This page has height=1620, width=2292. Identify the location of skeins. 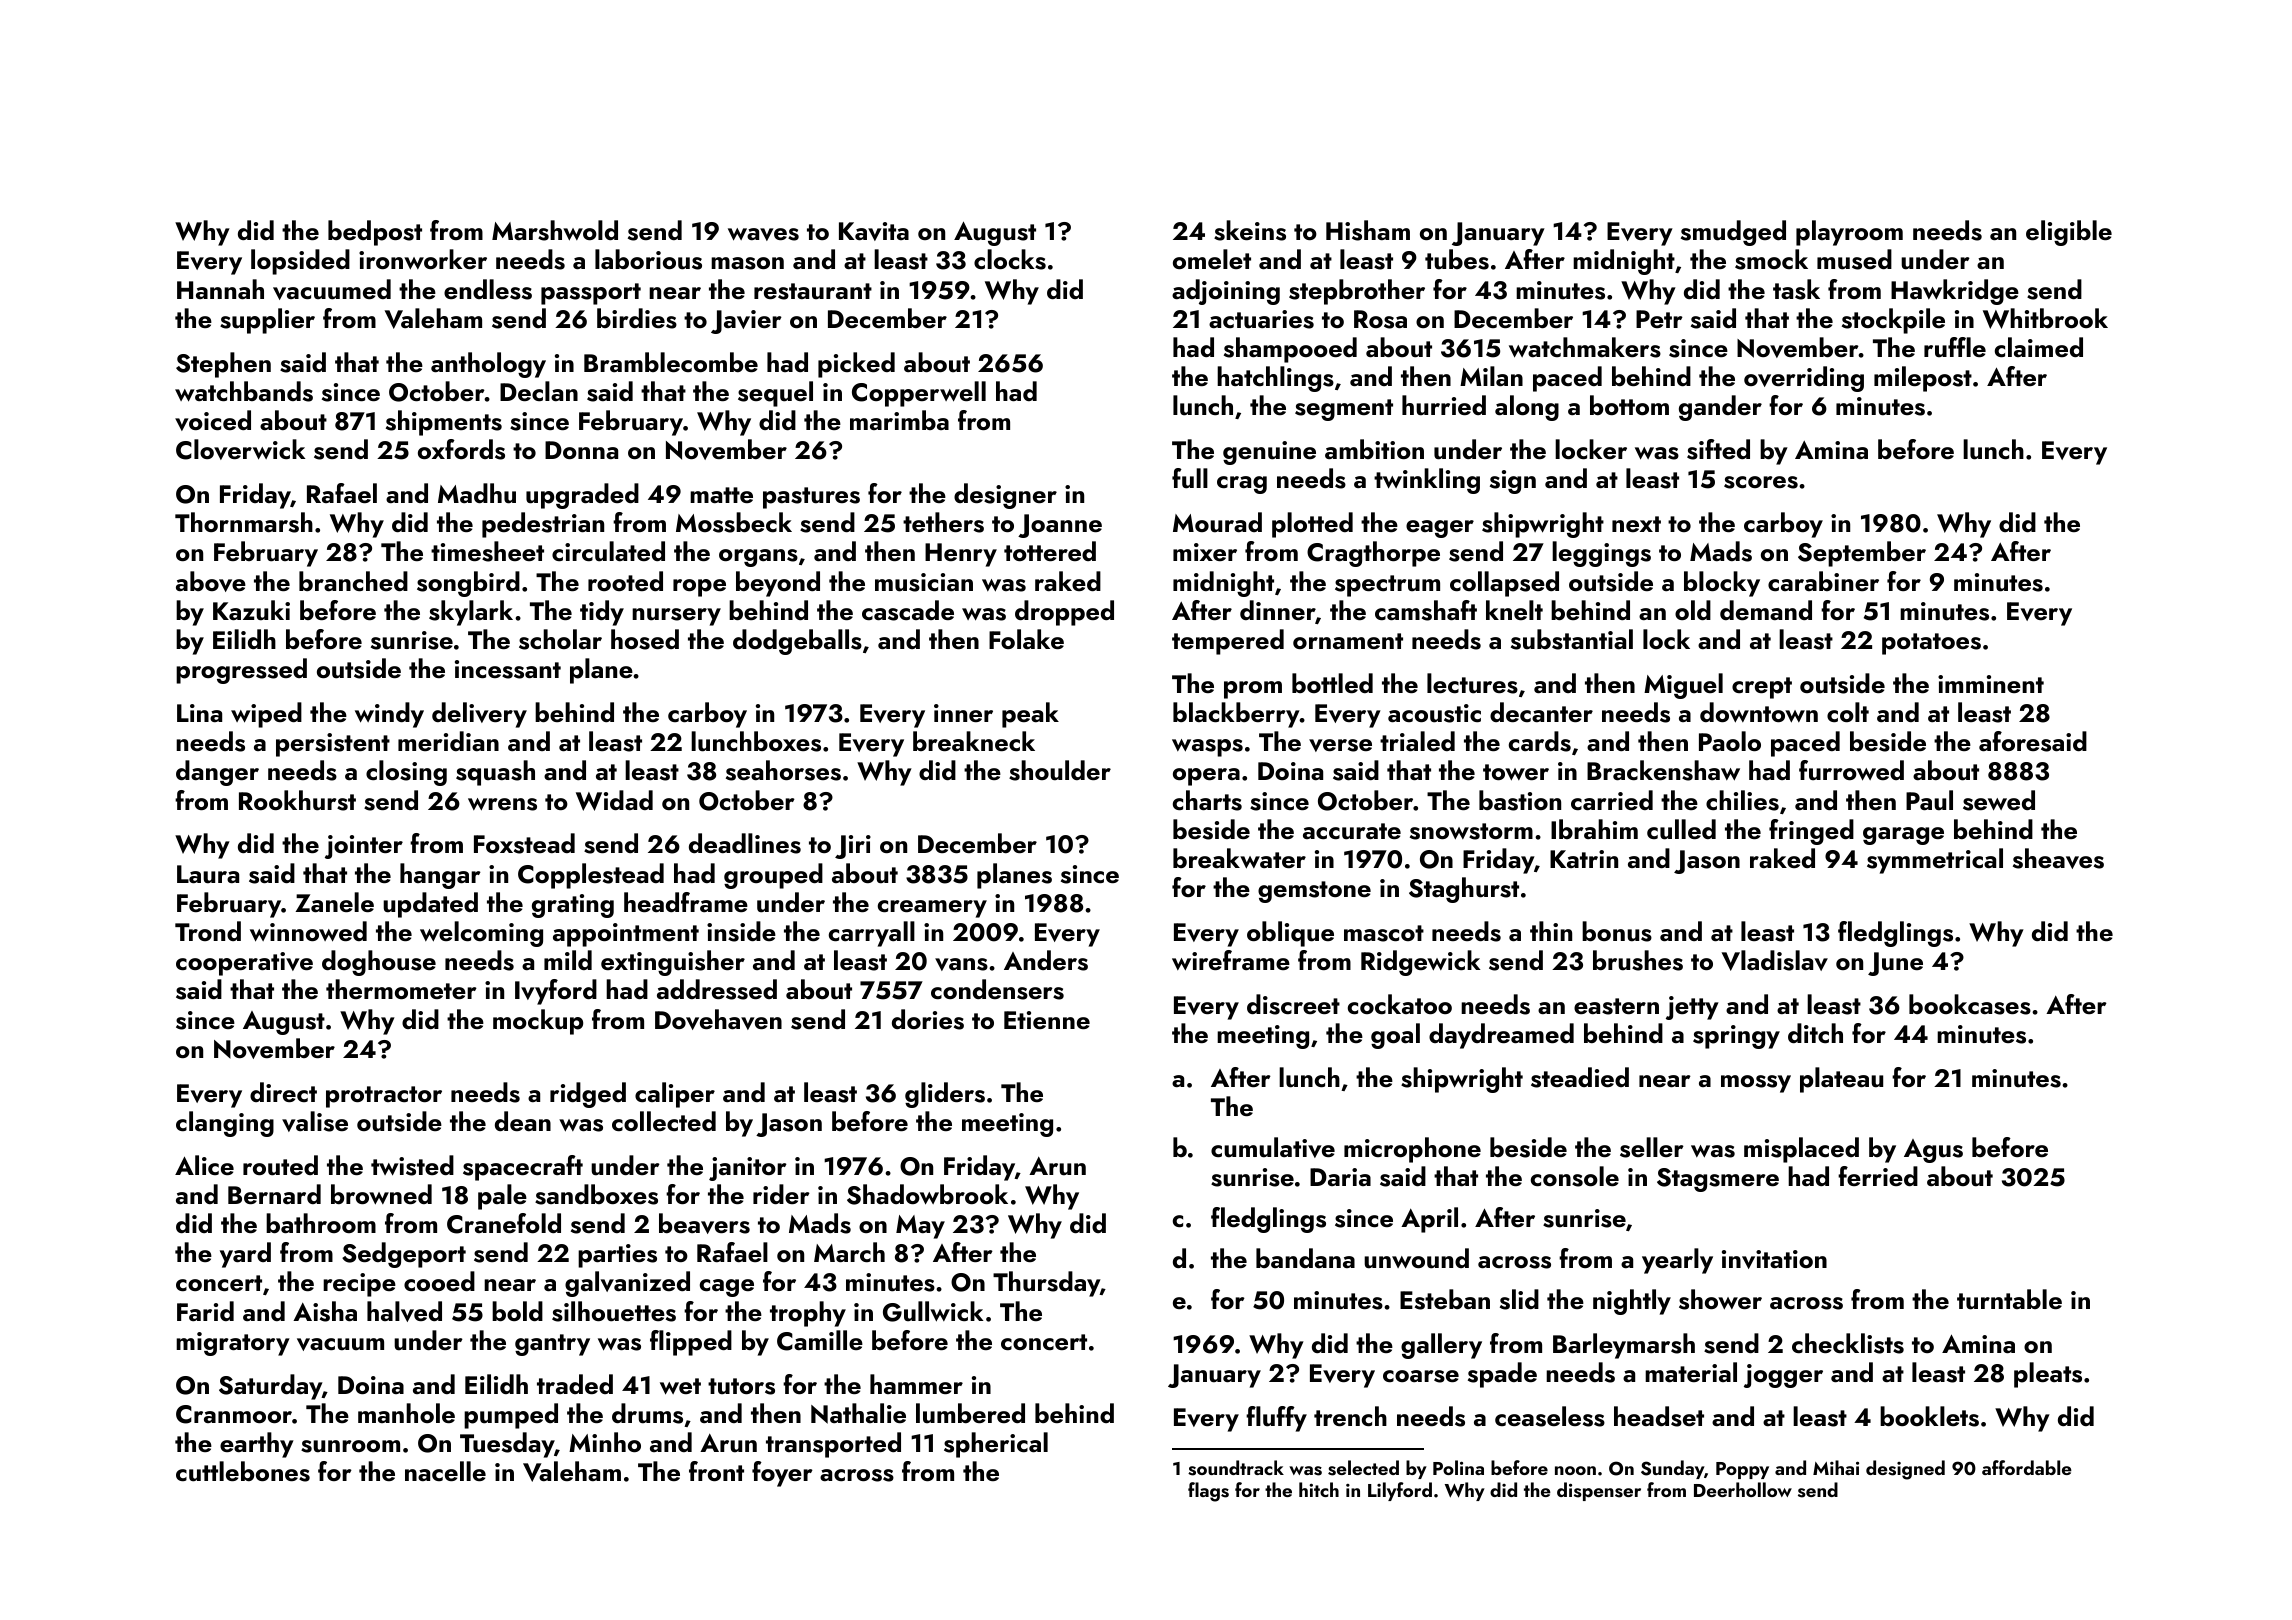
(1250, 230).
